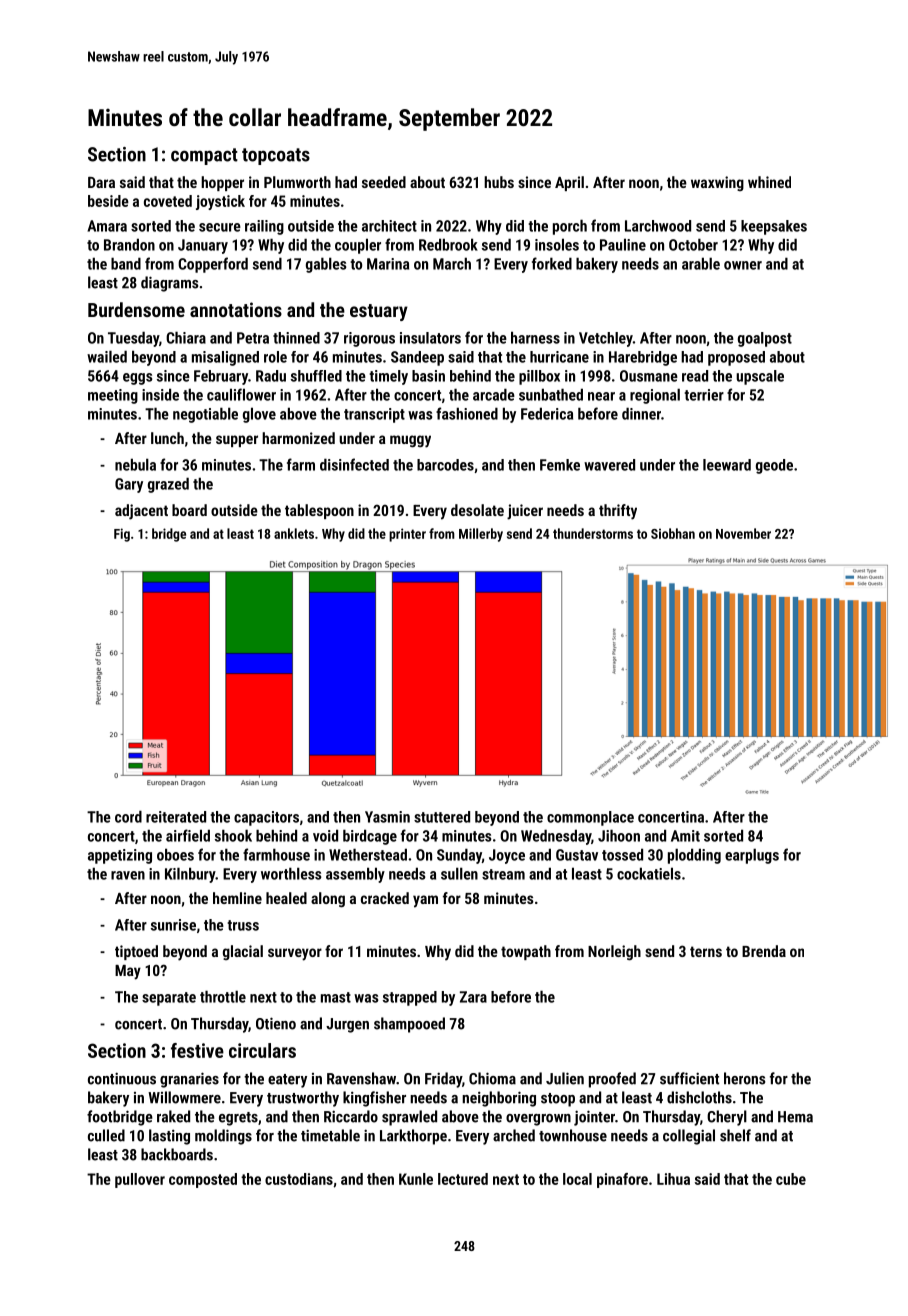 Image resolution: width=908 pixels, height=1316 pixels. I want to click on topcoats, so click(276, 156).
